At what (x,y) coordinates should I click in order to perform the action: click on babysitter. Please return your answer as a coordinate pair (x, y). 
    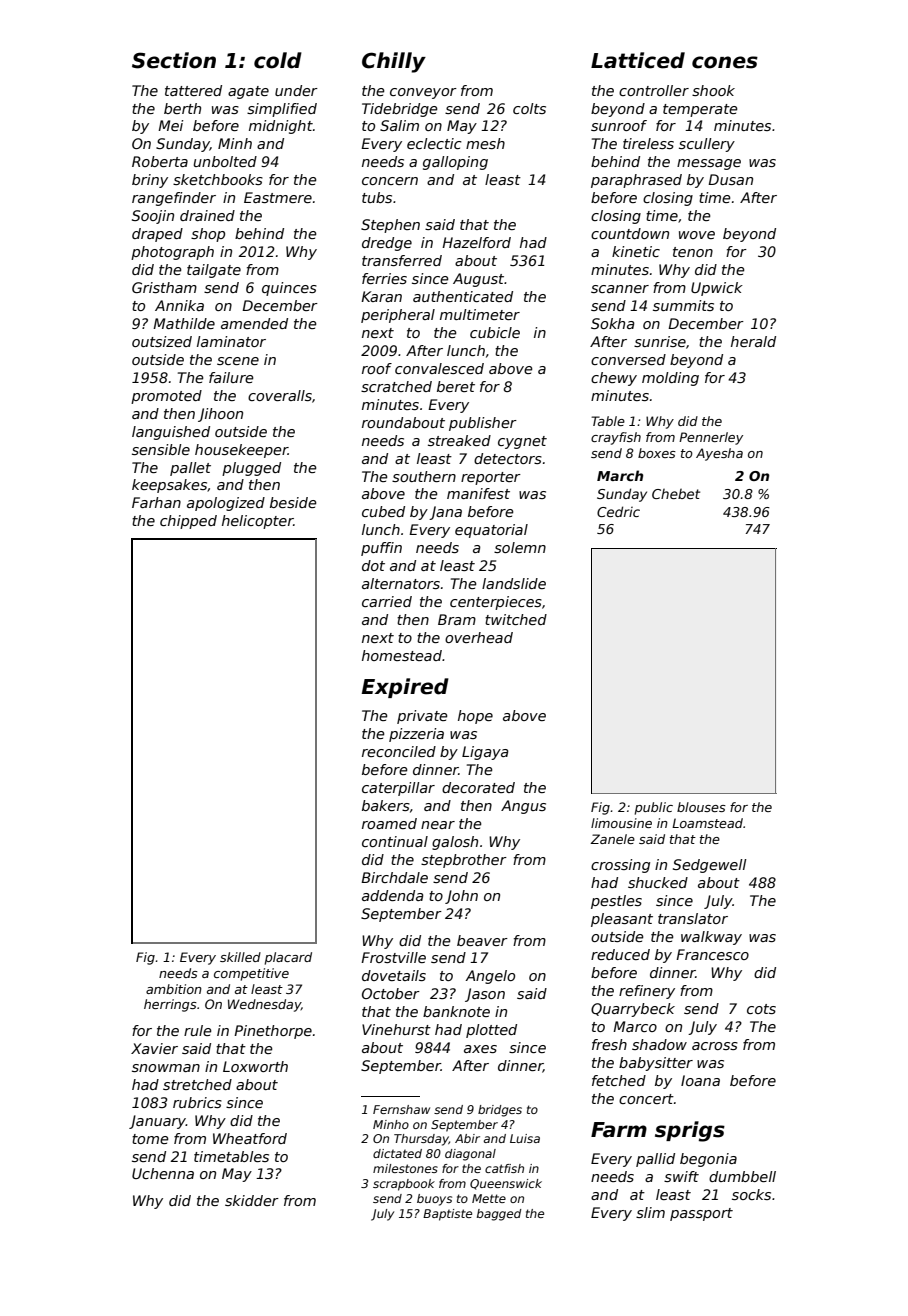
    Looking at the image, I should click on (656, 1064).
